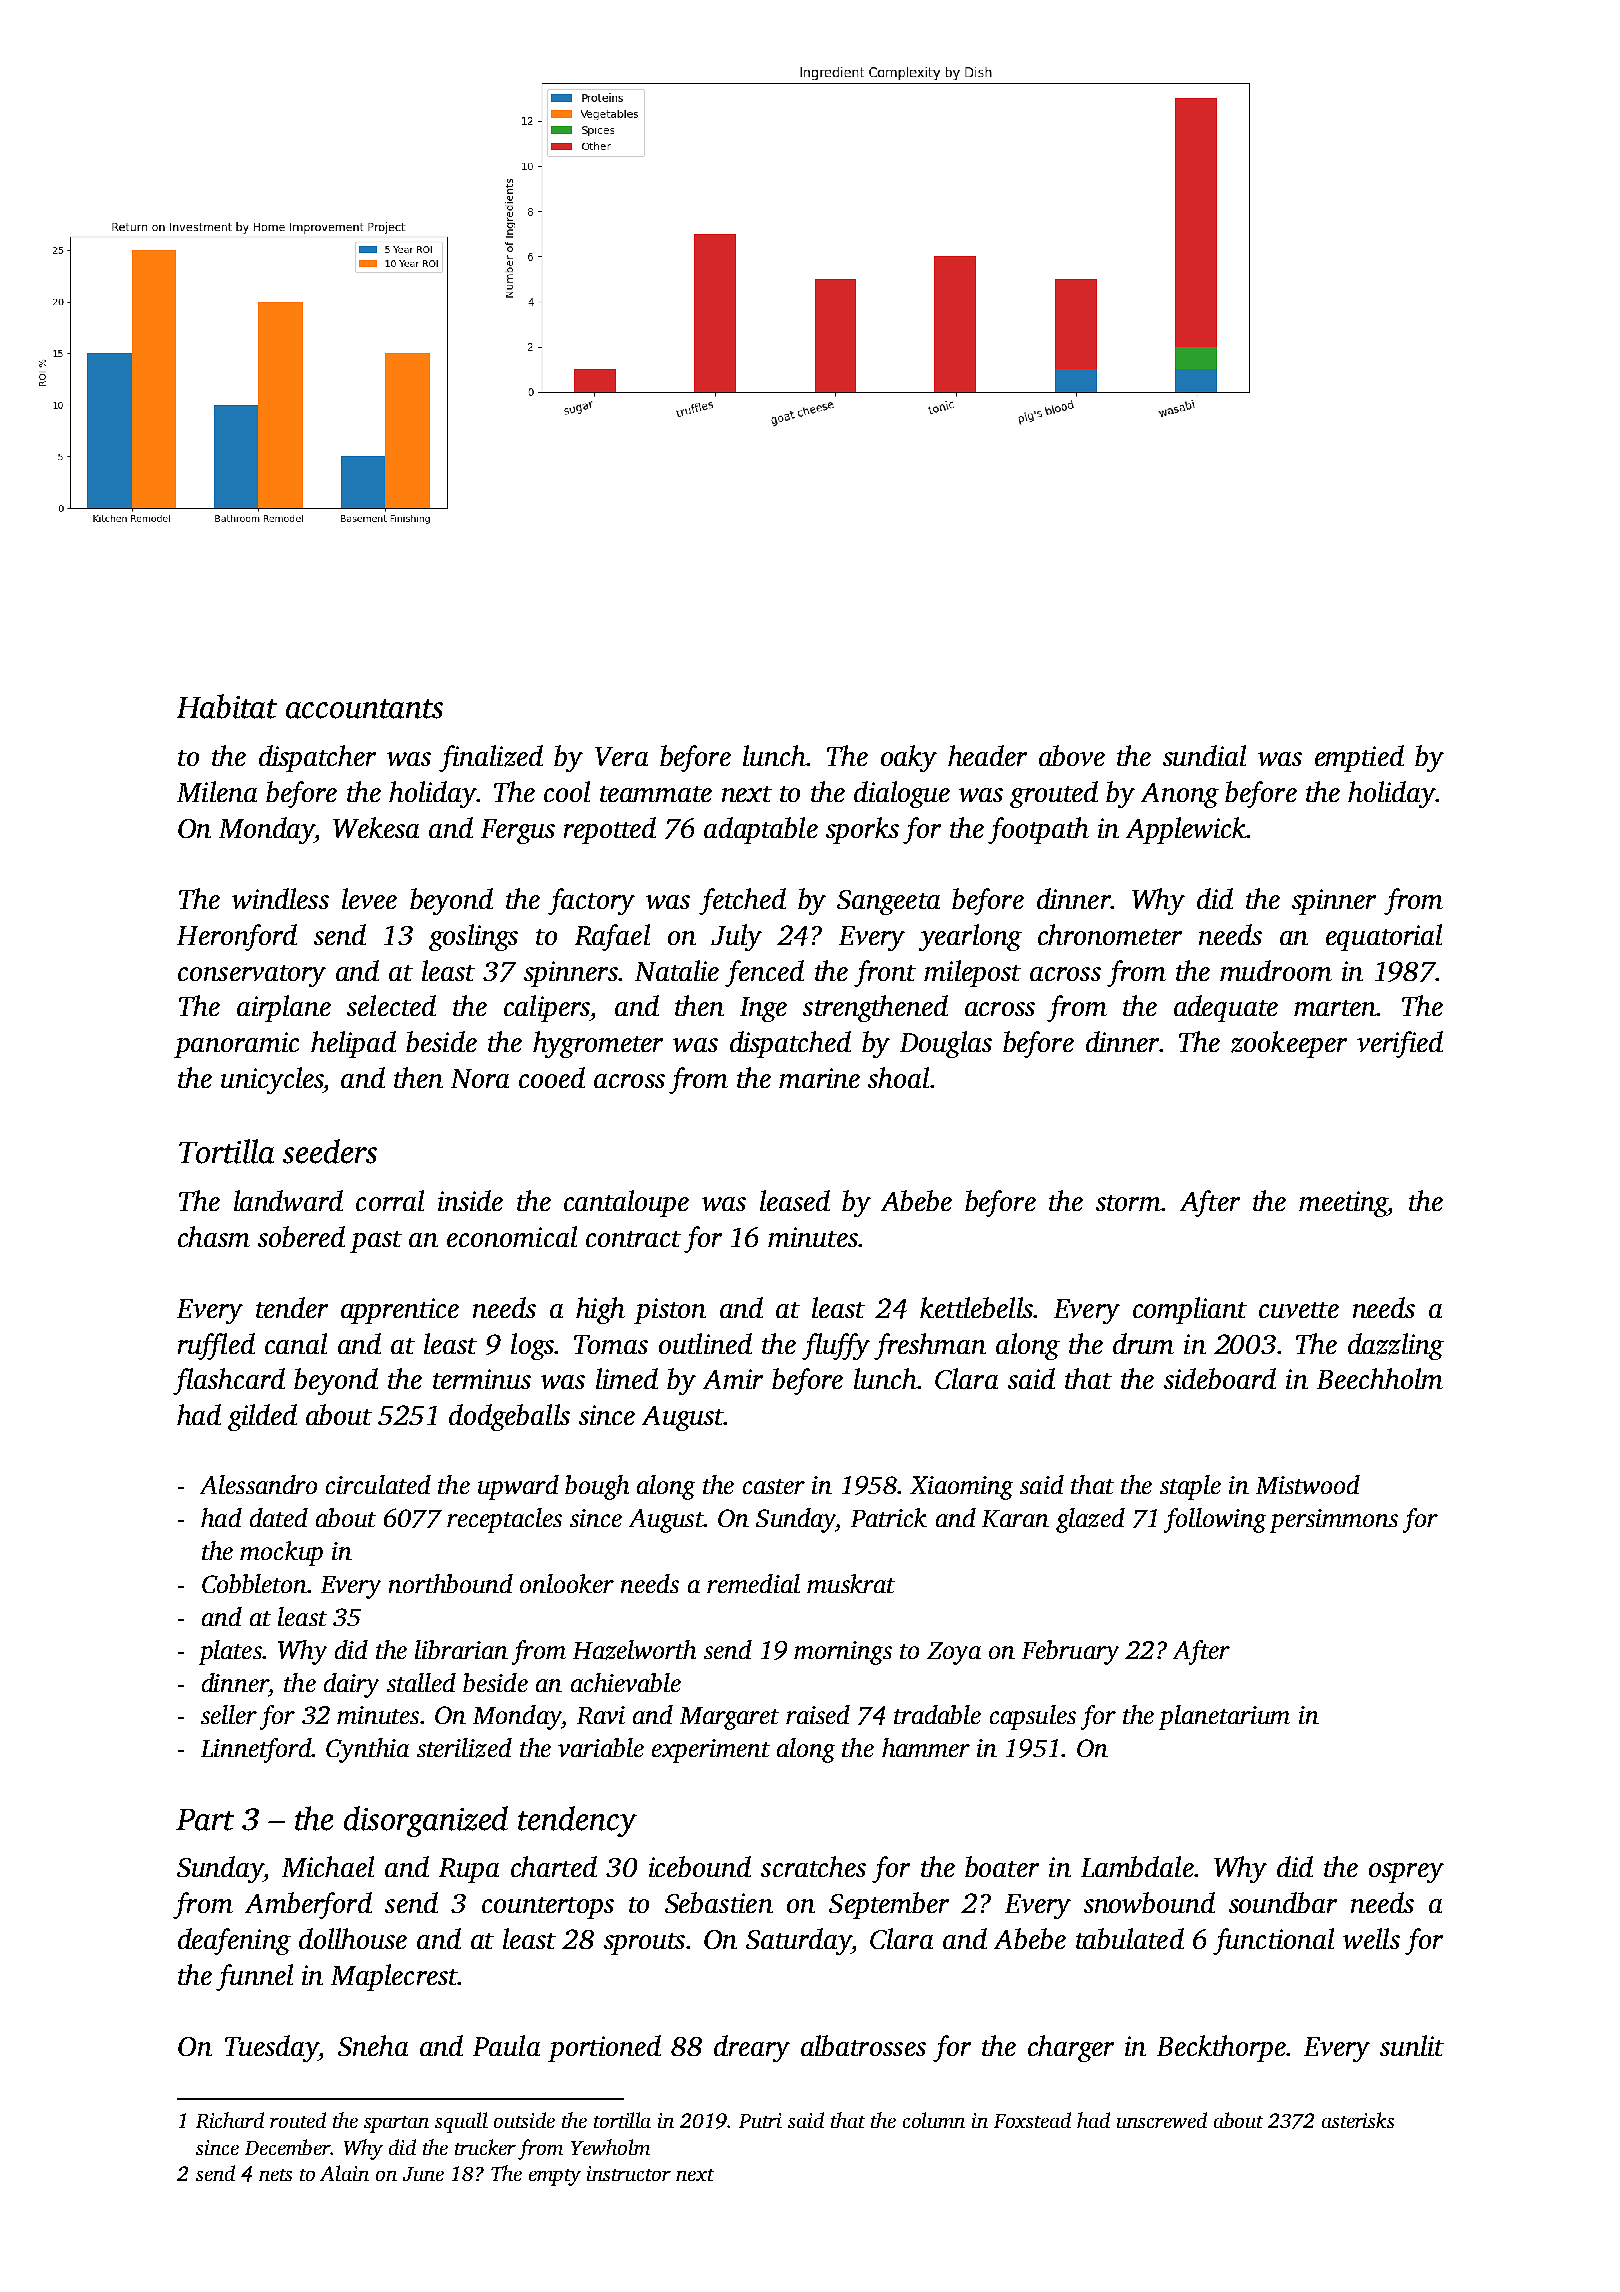 The height and width of the image is (2292, 1620). Describe the element at coordinates (328, 1866) in the image. I see `Michael` at that location.
